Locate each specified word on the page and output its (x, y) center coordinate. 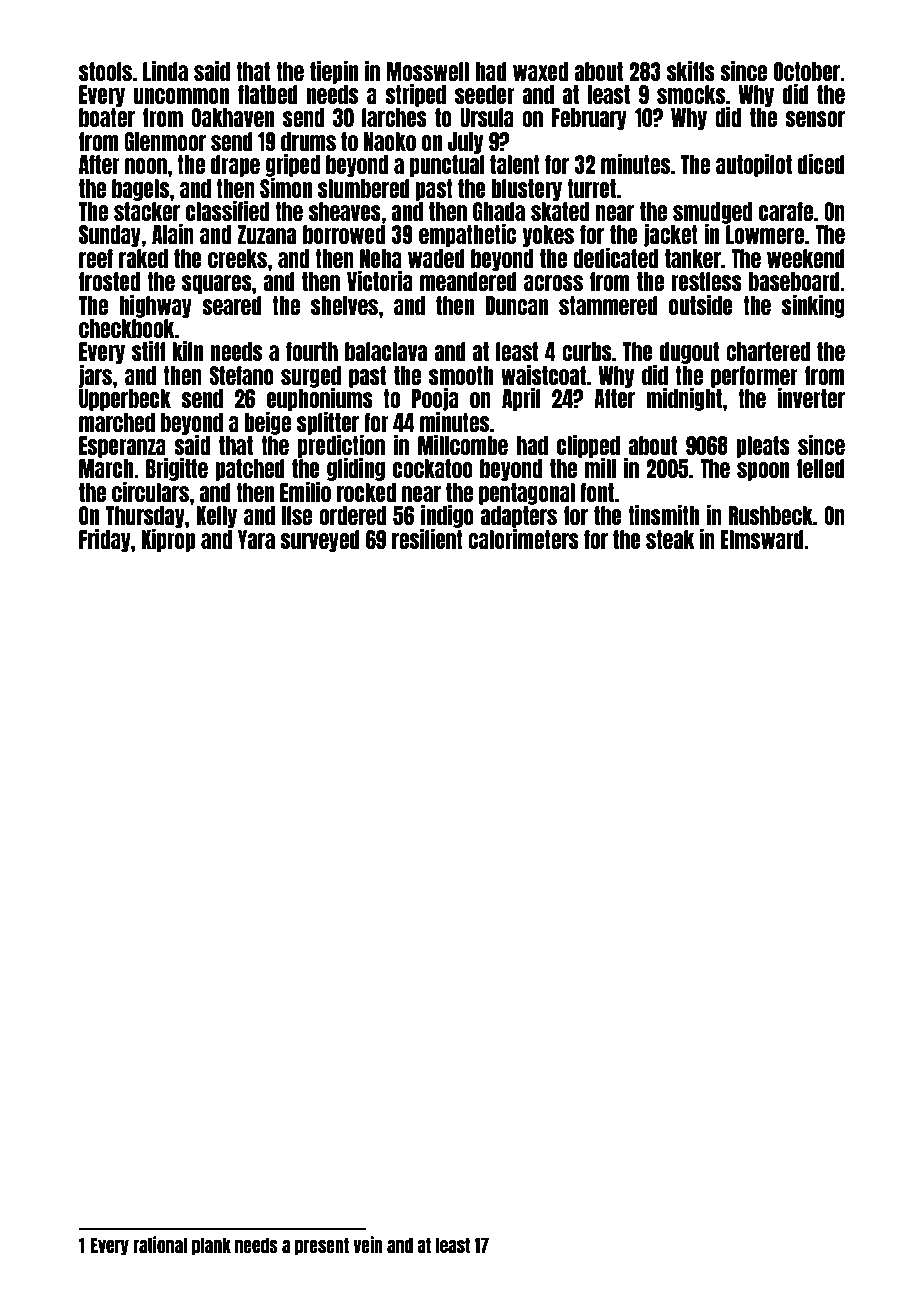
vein (368, 1244)
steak (670, 539)
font (597, 492)
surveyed (320, 541)
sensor (815, 119)
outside (701, 305)
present (322, 1246)
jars (95, 376)
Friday (105, 540)
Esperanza (122, 447)
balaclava (386, 351)
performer (754, 377)
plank (211, 1246)
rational (160, 1244)
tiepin (334, 72)
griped (293, 165)
